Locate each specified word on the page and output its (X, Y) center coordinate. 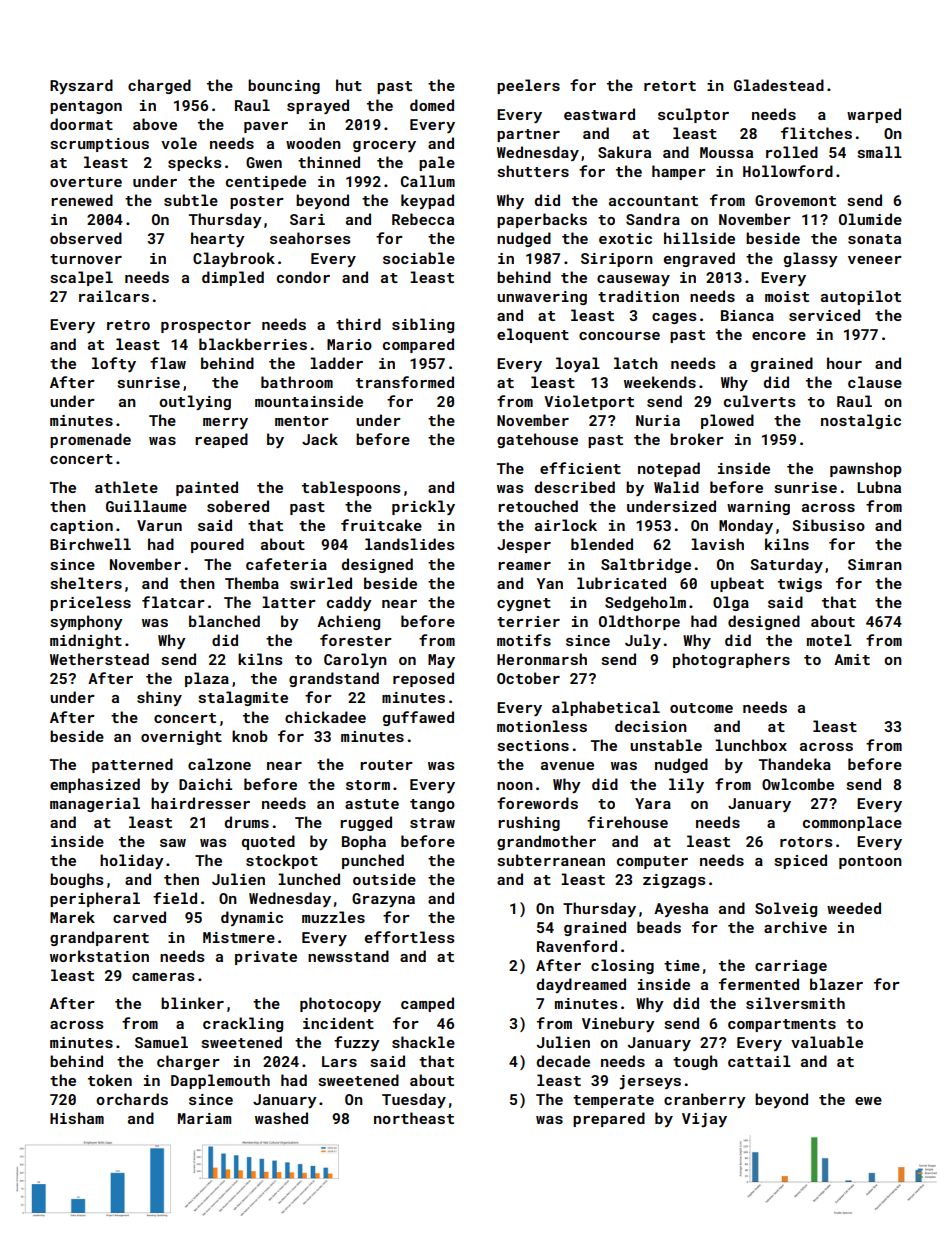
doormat (81, 124)
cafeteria (286, 564)
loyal (578, 364)
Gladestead (779, 85)
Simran (875, 564)
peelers (528, 86)
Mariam (204, 1118)
